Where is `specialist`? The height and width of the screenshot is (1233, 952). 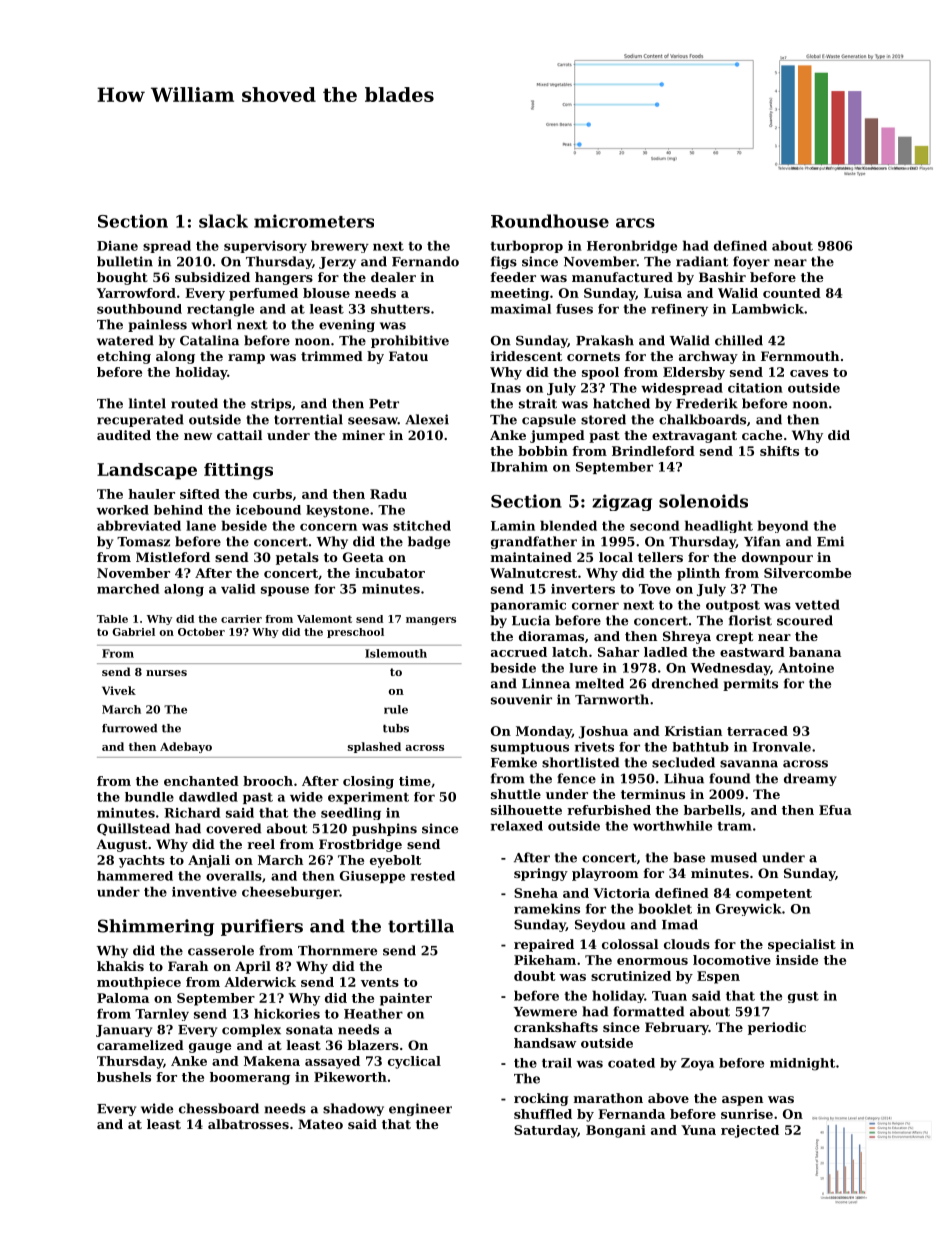
specialist is located at coordinates (802, 945).
